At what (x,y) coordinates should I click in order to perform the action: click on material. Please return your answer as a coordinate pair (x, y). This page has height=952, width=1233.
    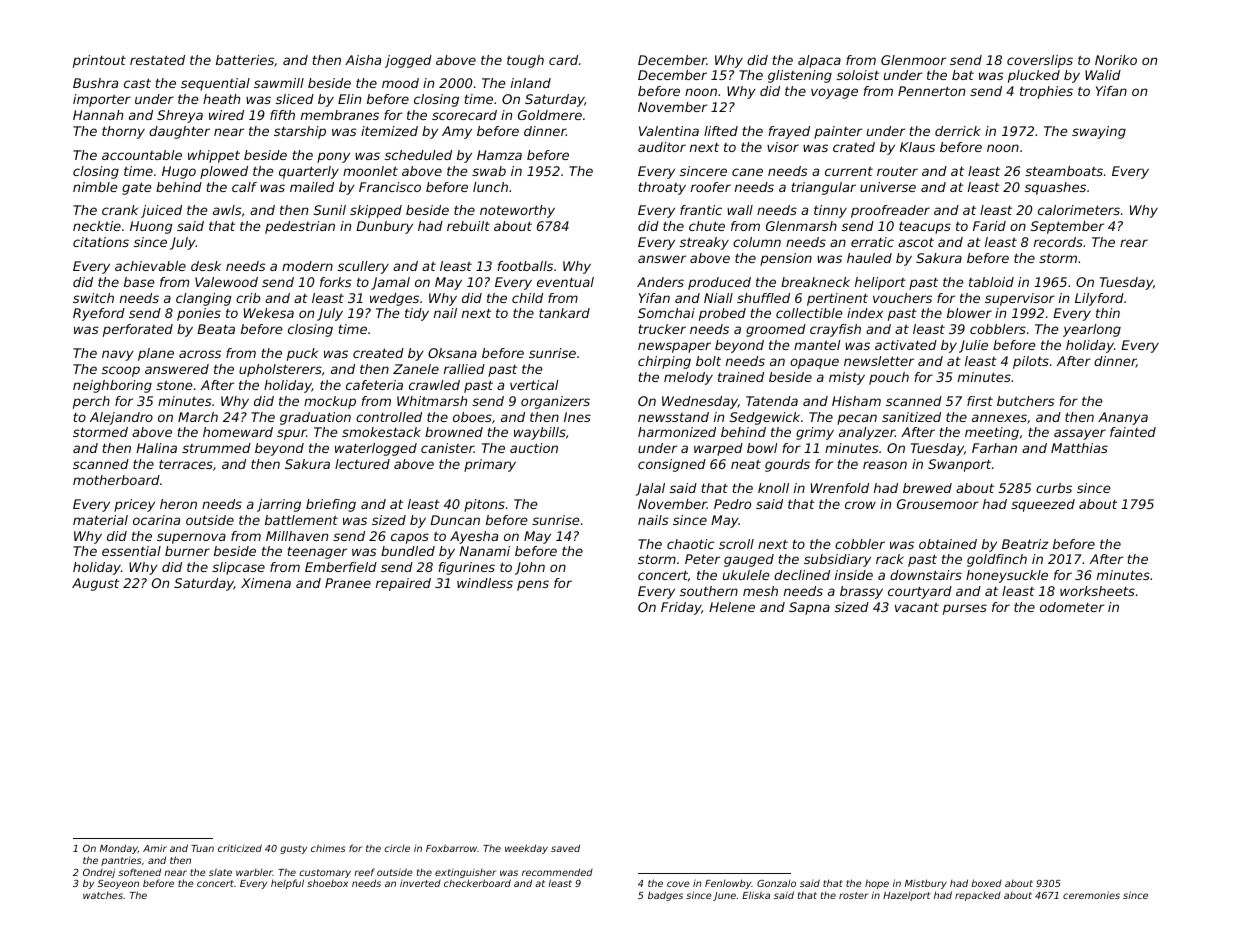
    Looking at the image, I should click on (100, 520).
